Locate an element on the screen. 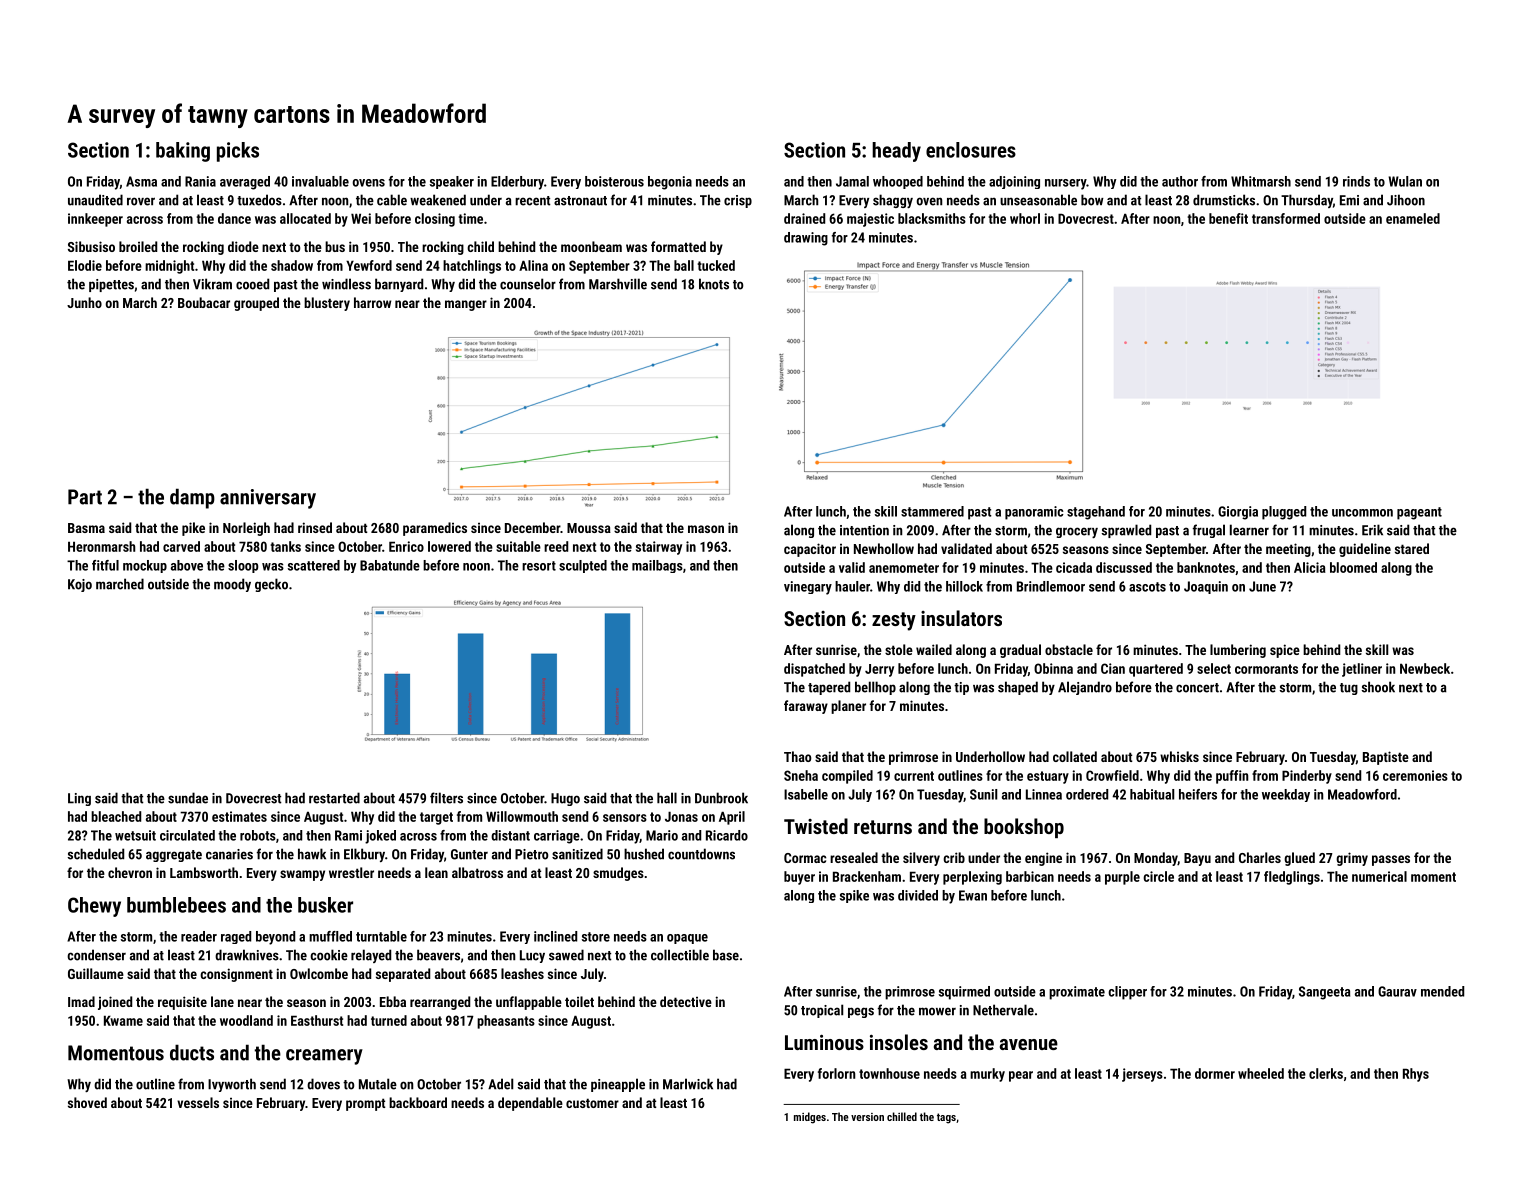  dispatched is located at coordinates (814, 670).
